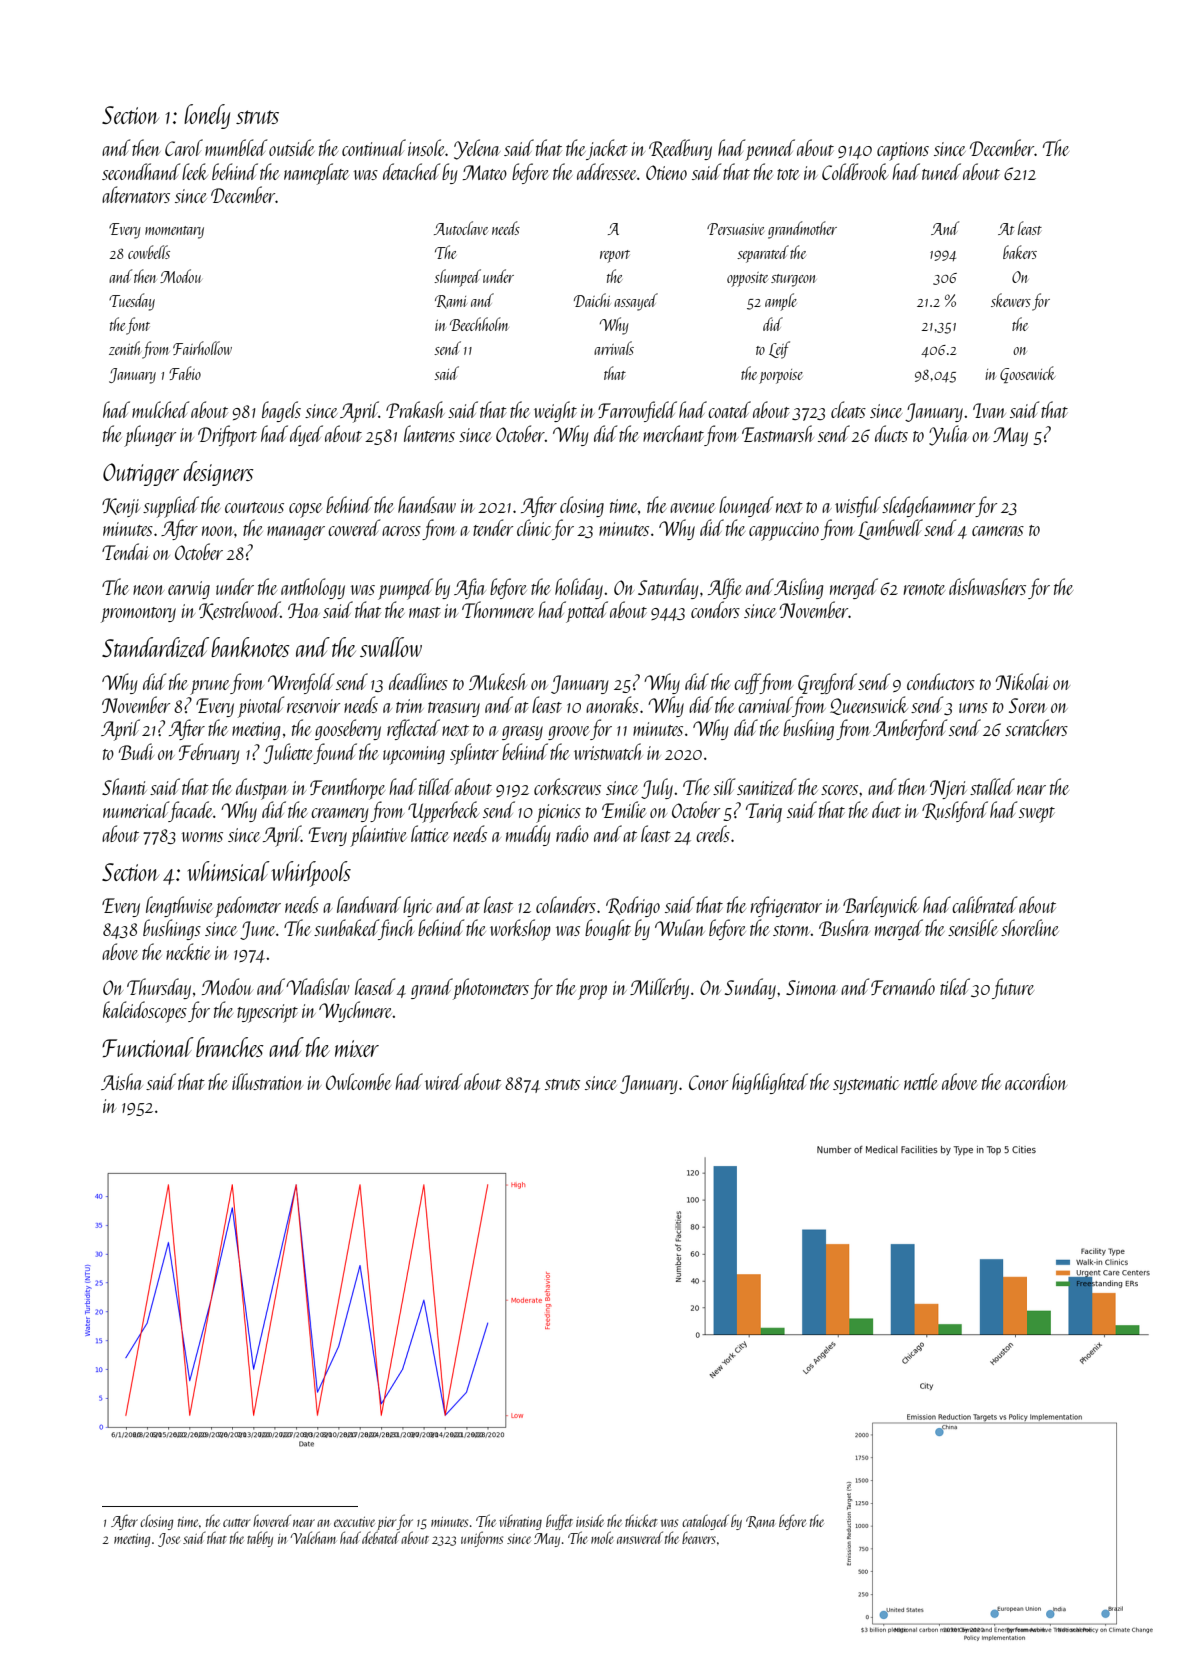  Describe the element at coordinates (461, 228) in the screenshot. I see `Autoclave` at that location.
